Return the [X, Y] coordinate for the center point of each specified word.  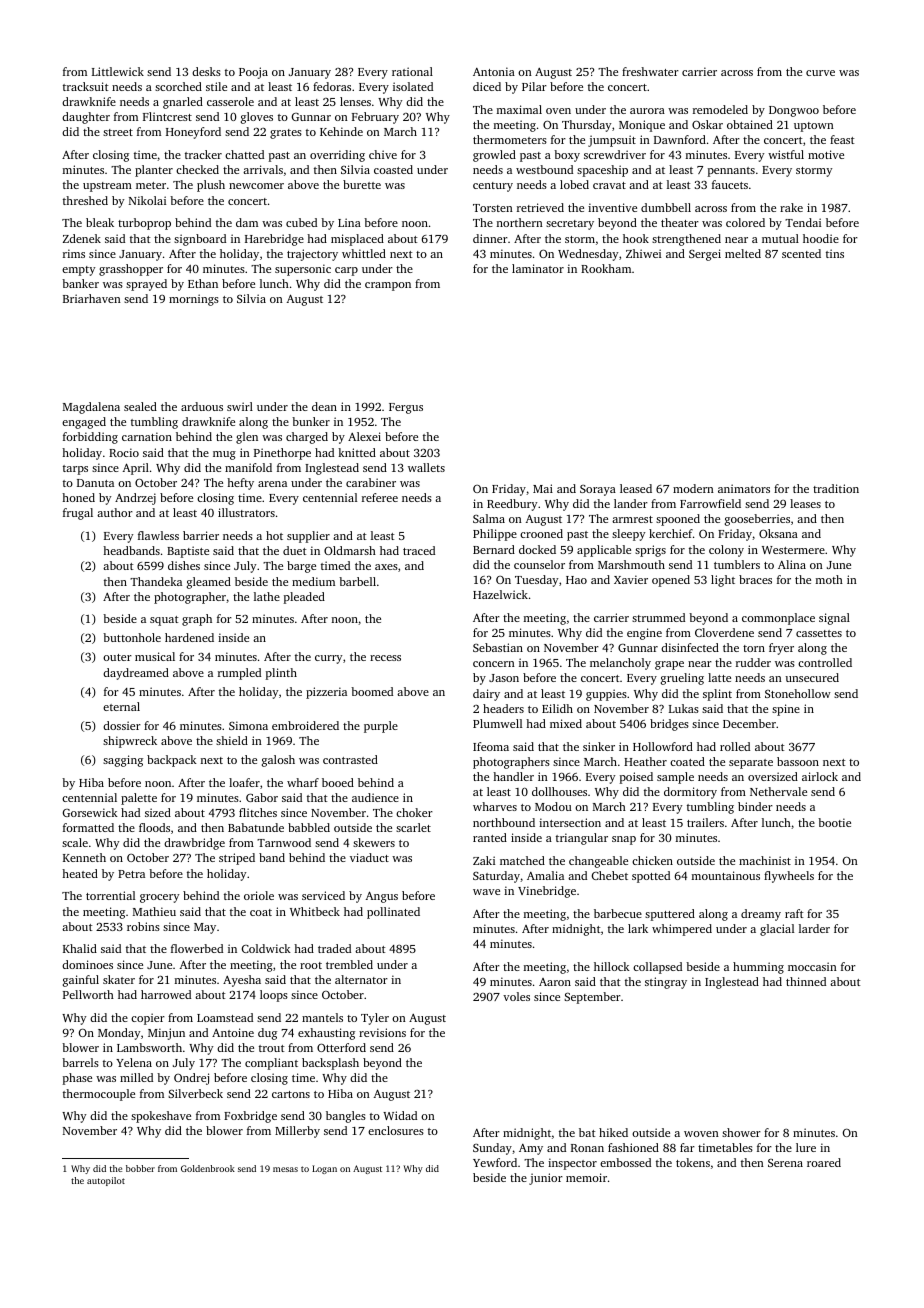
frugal [78, 514]
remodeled [720, 109]
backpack [172, 761]
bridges [669, 725]
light [723, 581]
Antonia [494, 71]
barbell [357, 581]
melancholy [620, 664]
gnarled [183, 103]
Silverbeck [195, 1093]
